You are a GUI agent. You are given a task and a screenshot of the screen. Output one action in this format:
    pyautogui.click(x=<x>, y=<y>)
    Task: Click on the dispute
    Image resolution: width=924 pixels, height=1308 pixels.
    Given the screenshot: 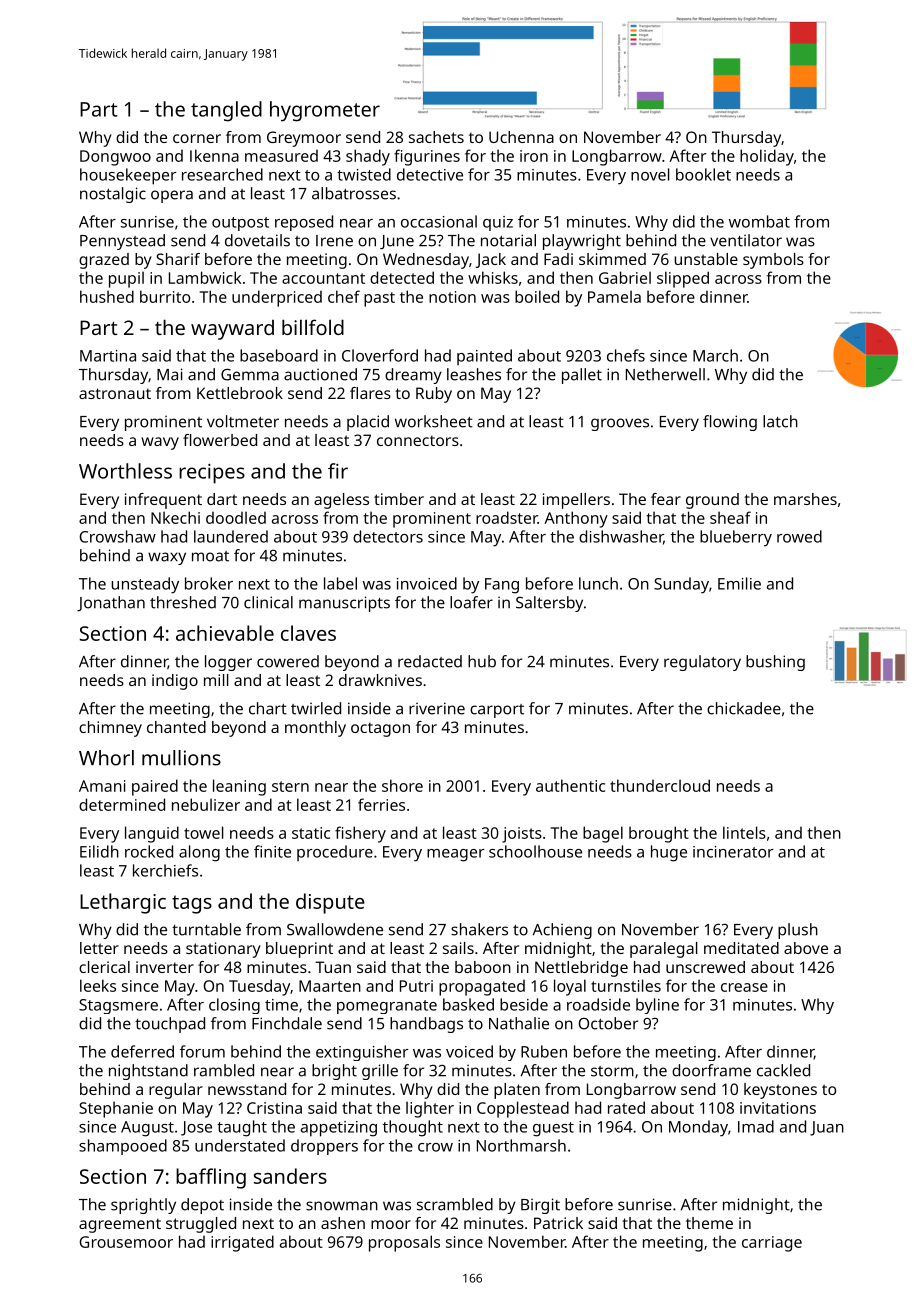 What is the action you would take?
    pyautogui.click(x=330, y=903)
